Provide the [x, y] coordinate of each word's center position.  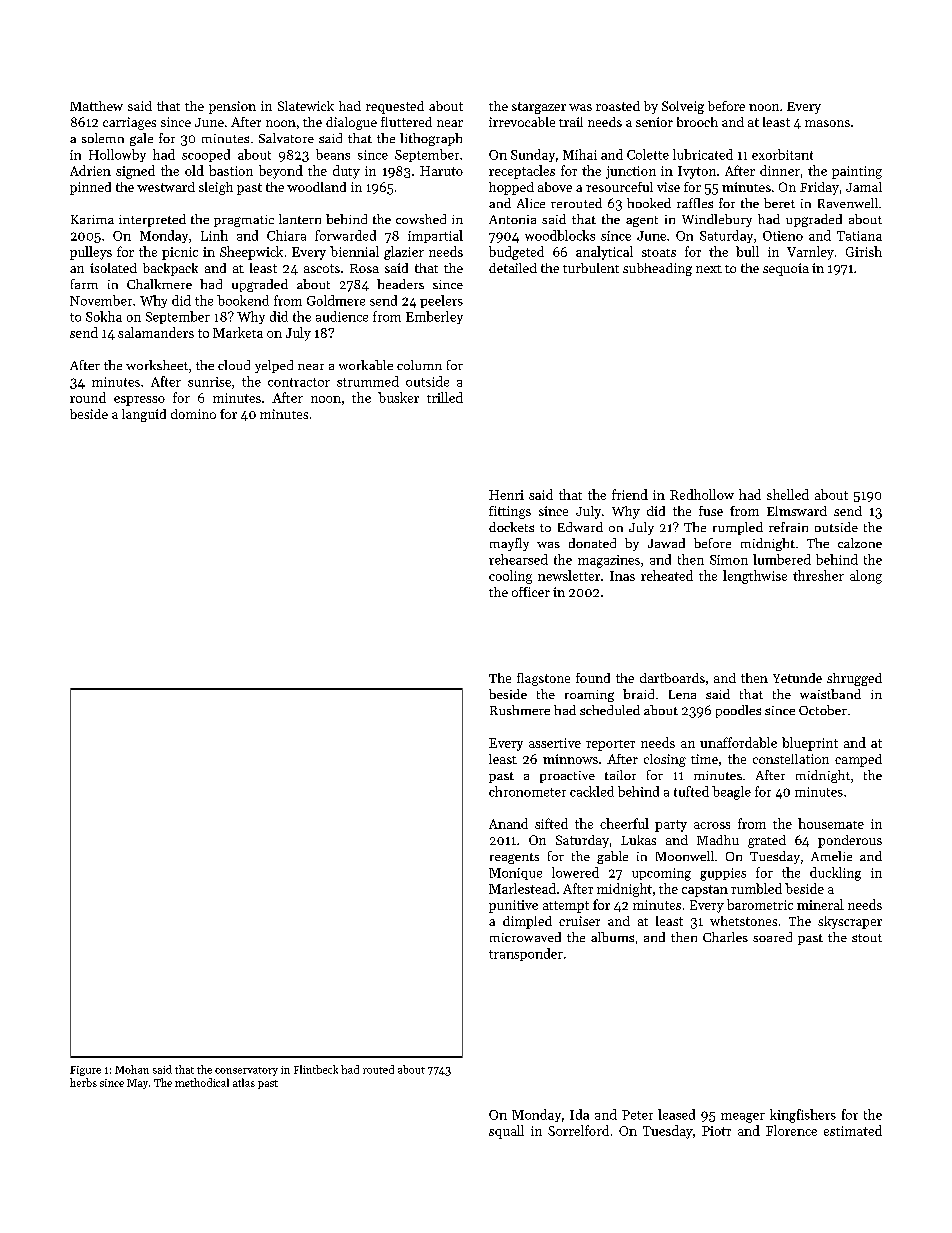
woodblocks [560, 235]
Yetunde [797, 678]
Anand [508, 823]
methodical [202, 1082]
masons [827, 123]
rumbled [756, 888]
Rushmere [520, 710]
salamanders [156, 332]
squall [506, 1132]
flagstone [543, 679]
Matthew [96, 106]
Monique [515, 874]
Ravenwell [848, 203]
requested [395, 107]
